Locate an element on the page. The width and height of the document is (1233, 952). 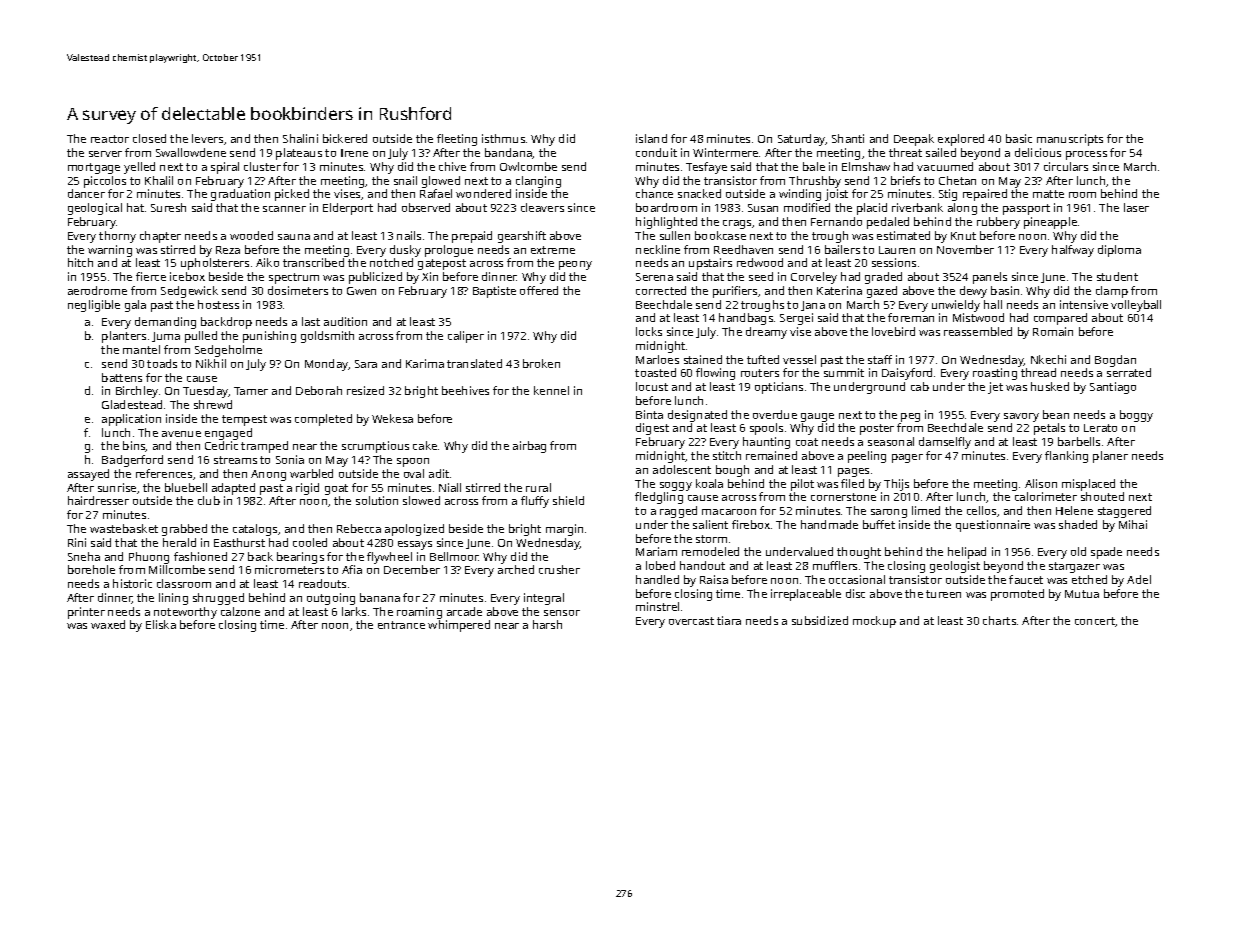
piccolos is located at coordinates (105, 182).
